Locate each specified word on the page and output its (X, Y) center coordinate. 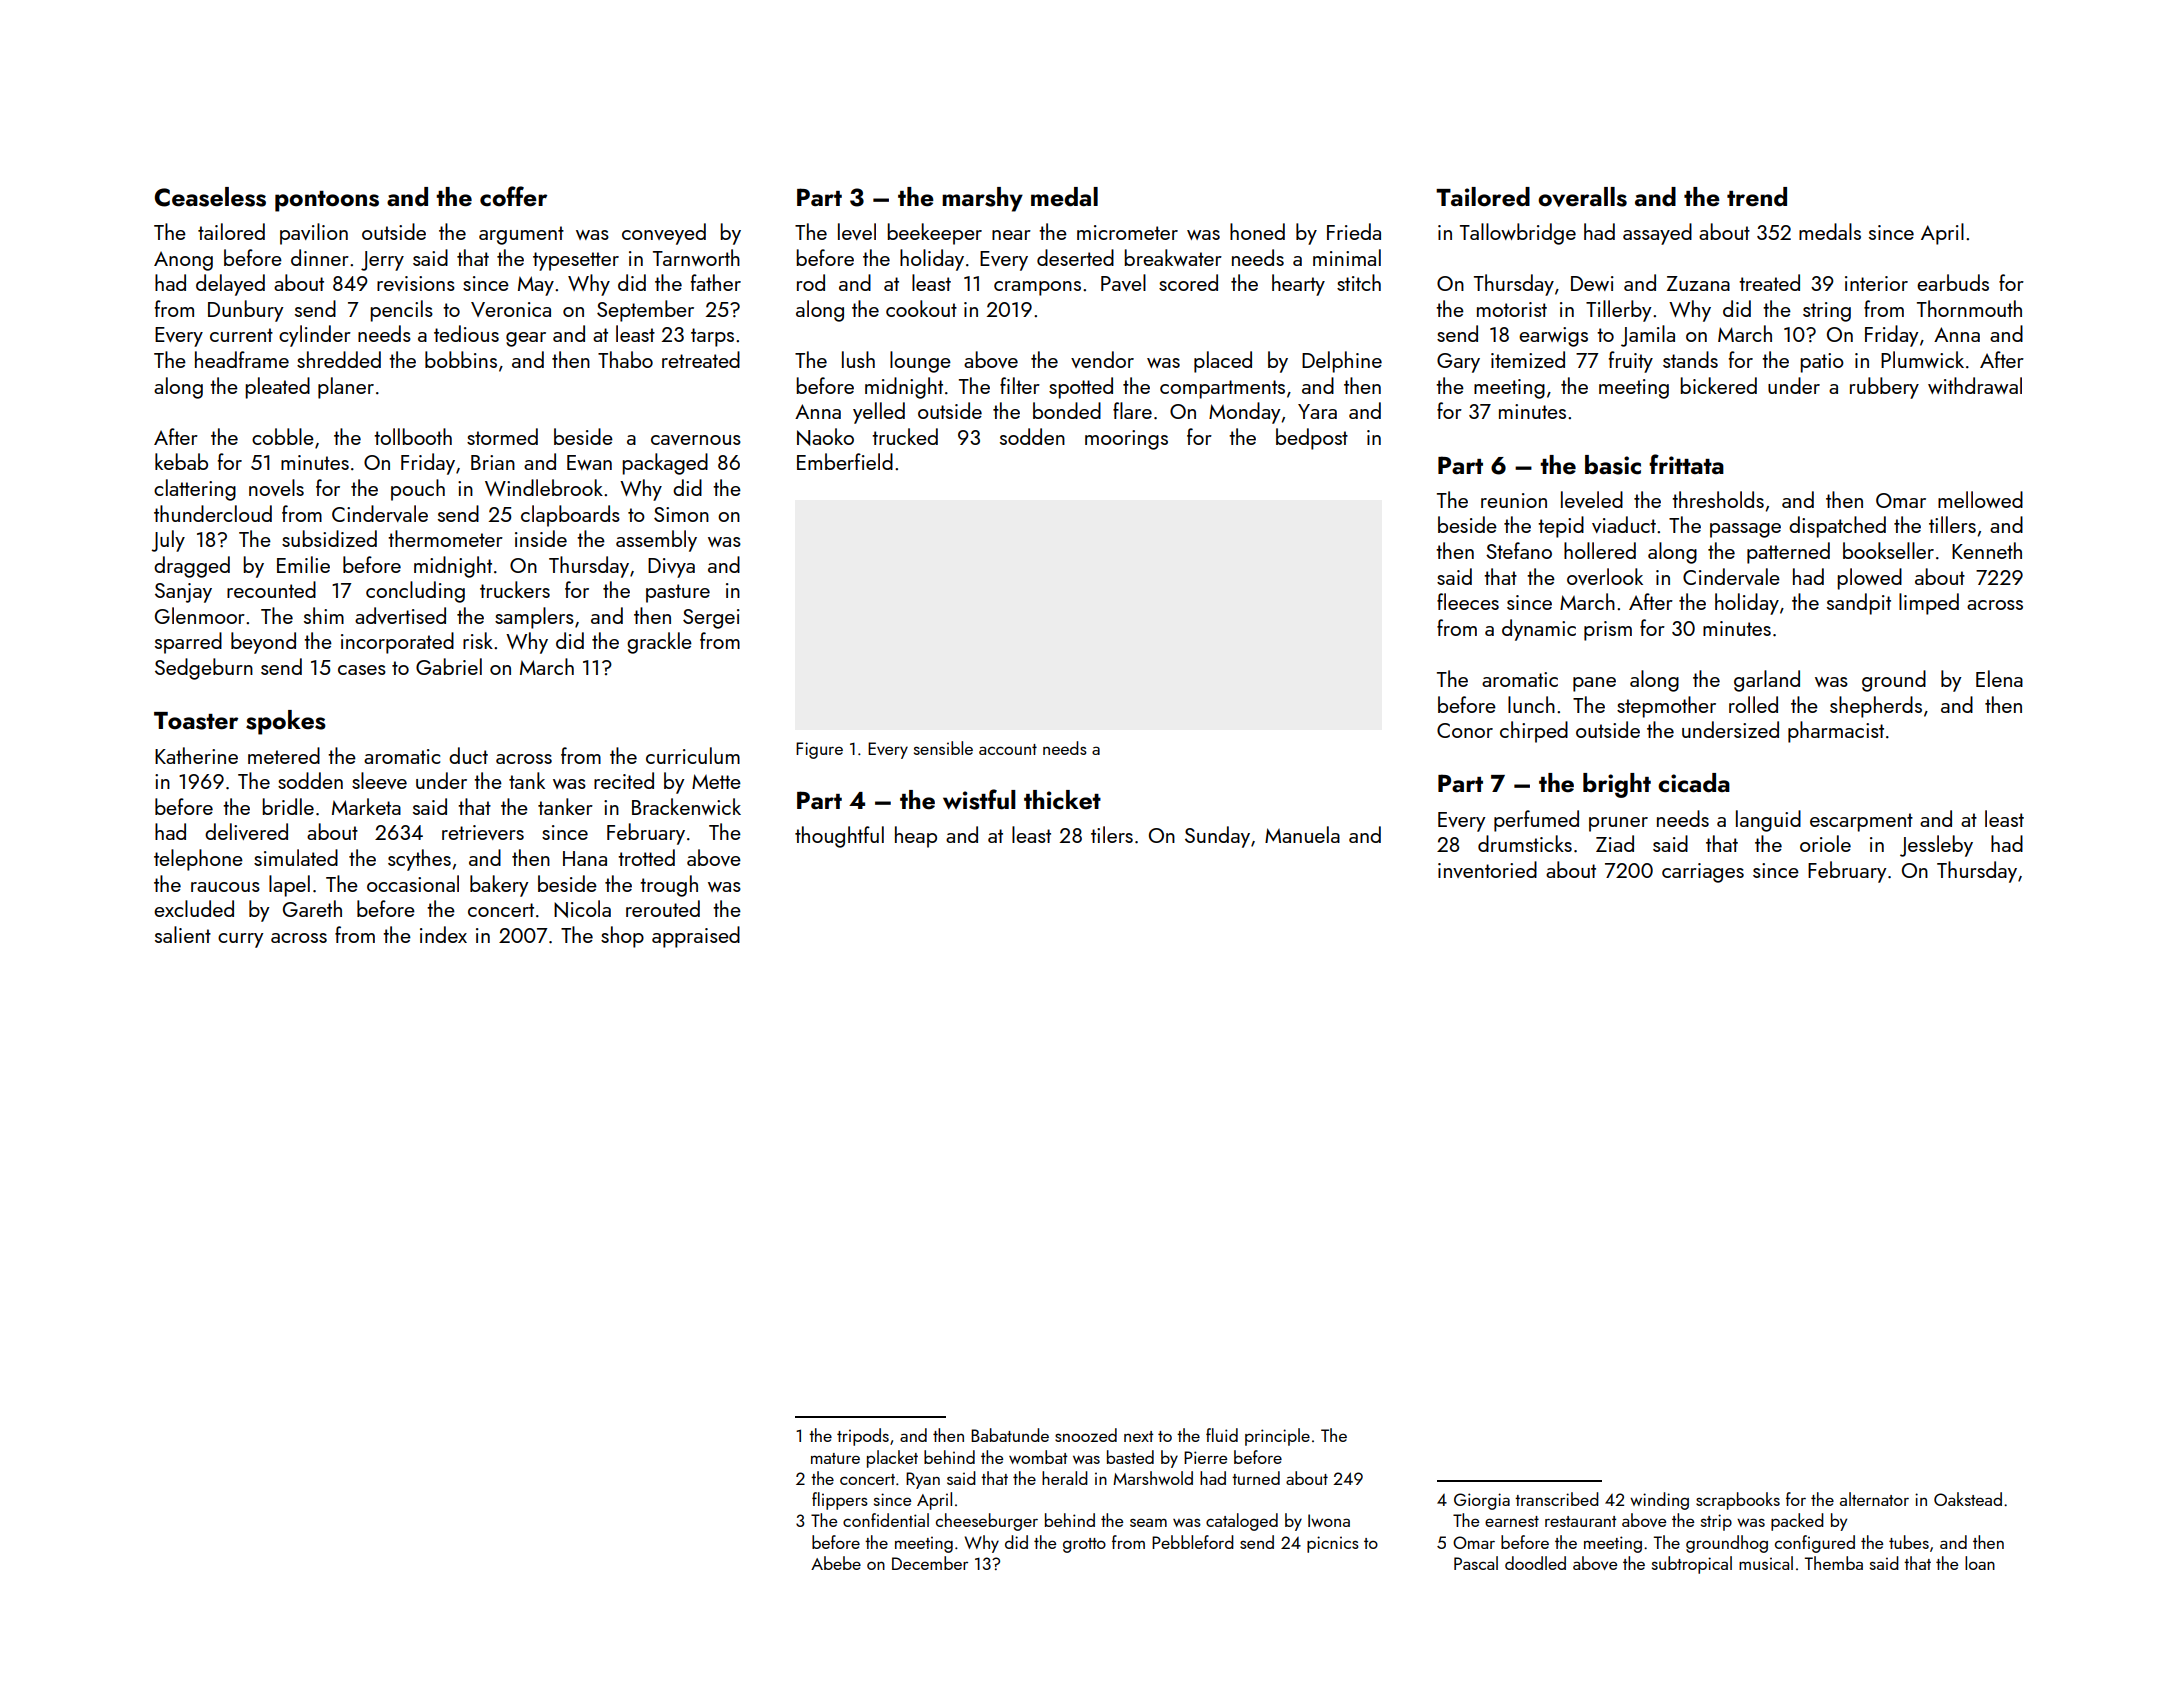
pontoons (327, 201)
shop (622, 937)
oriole (1825, 843)
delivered (246, 831)
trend (1757, 197)
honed (1257, 231)
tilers (1112, 834)
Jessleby (1936, 846)
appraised (696, 937)
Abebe (836, 1563)
